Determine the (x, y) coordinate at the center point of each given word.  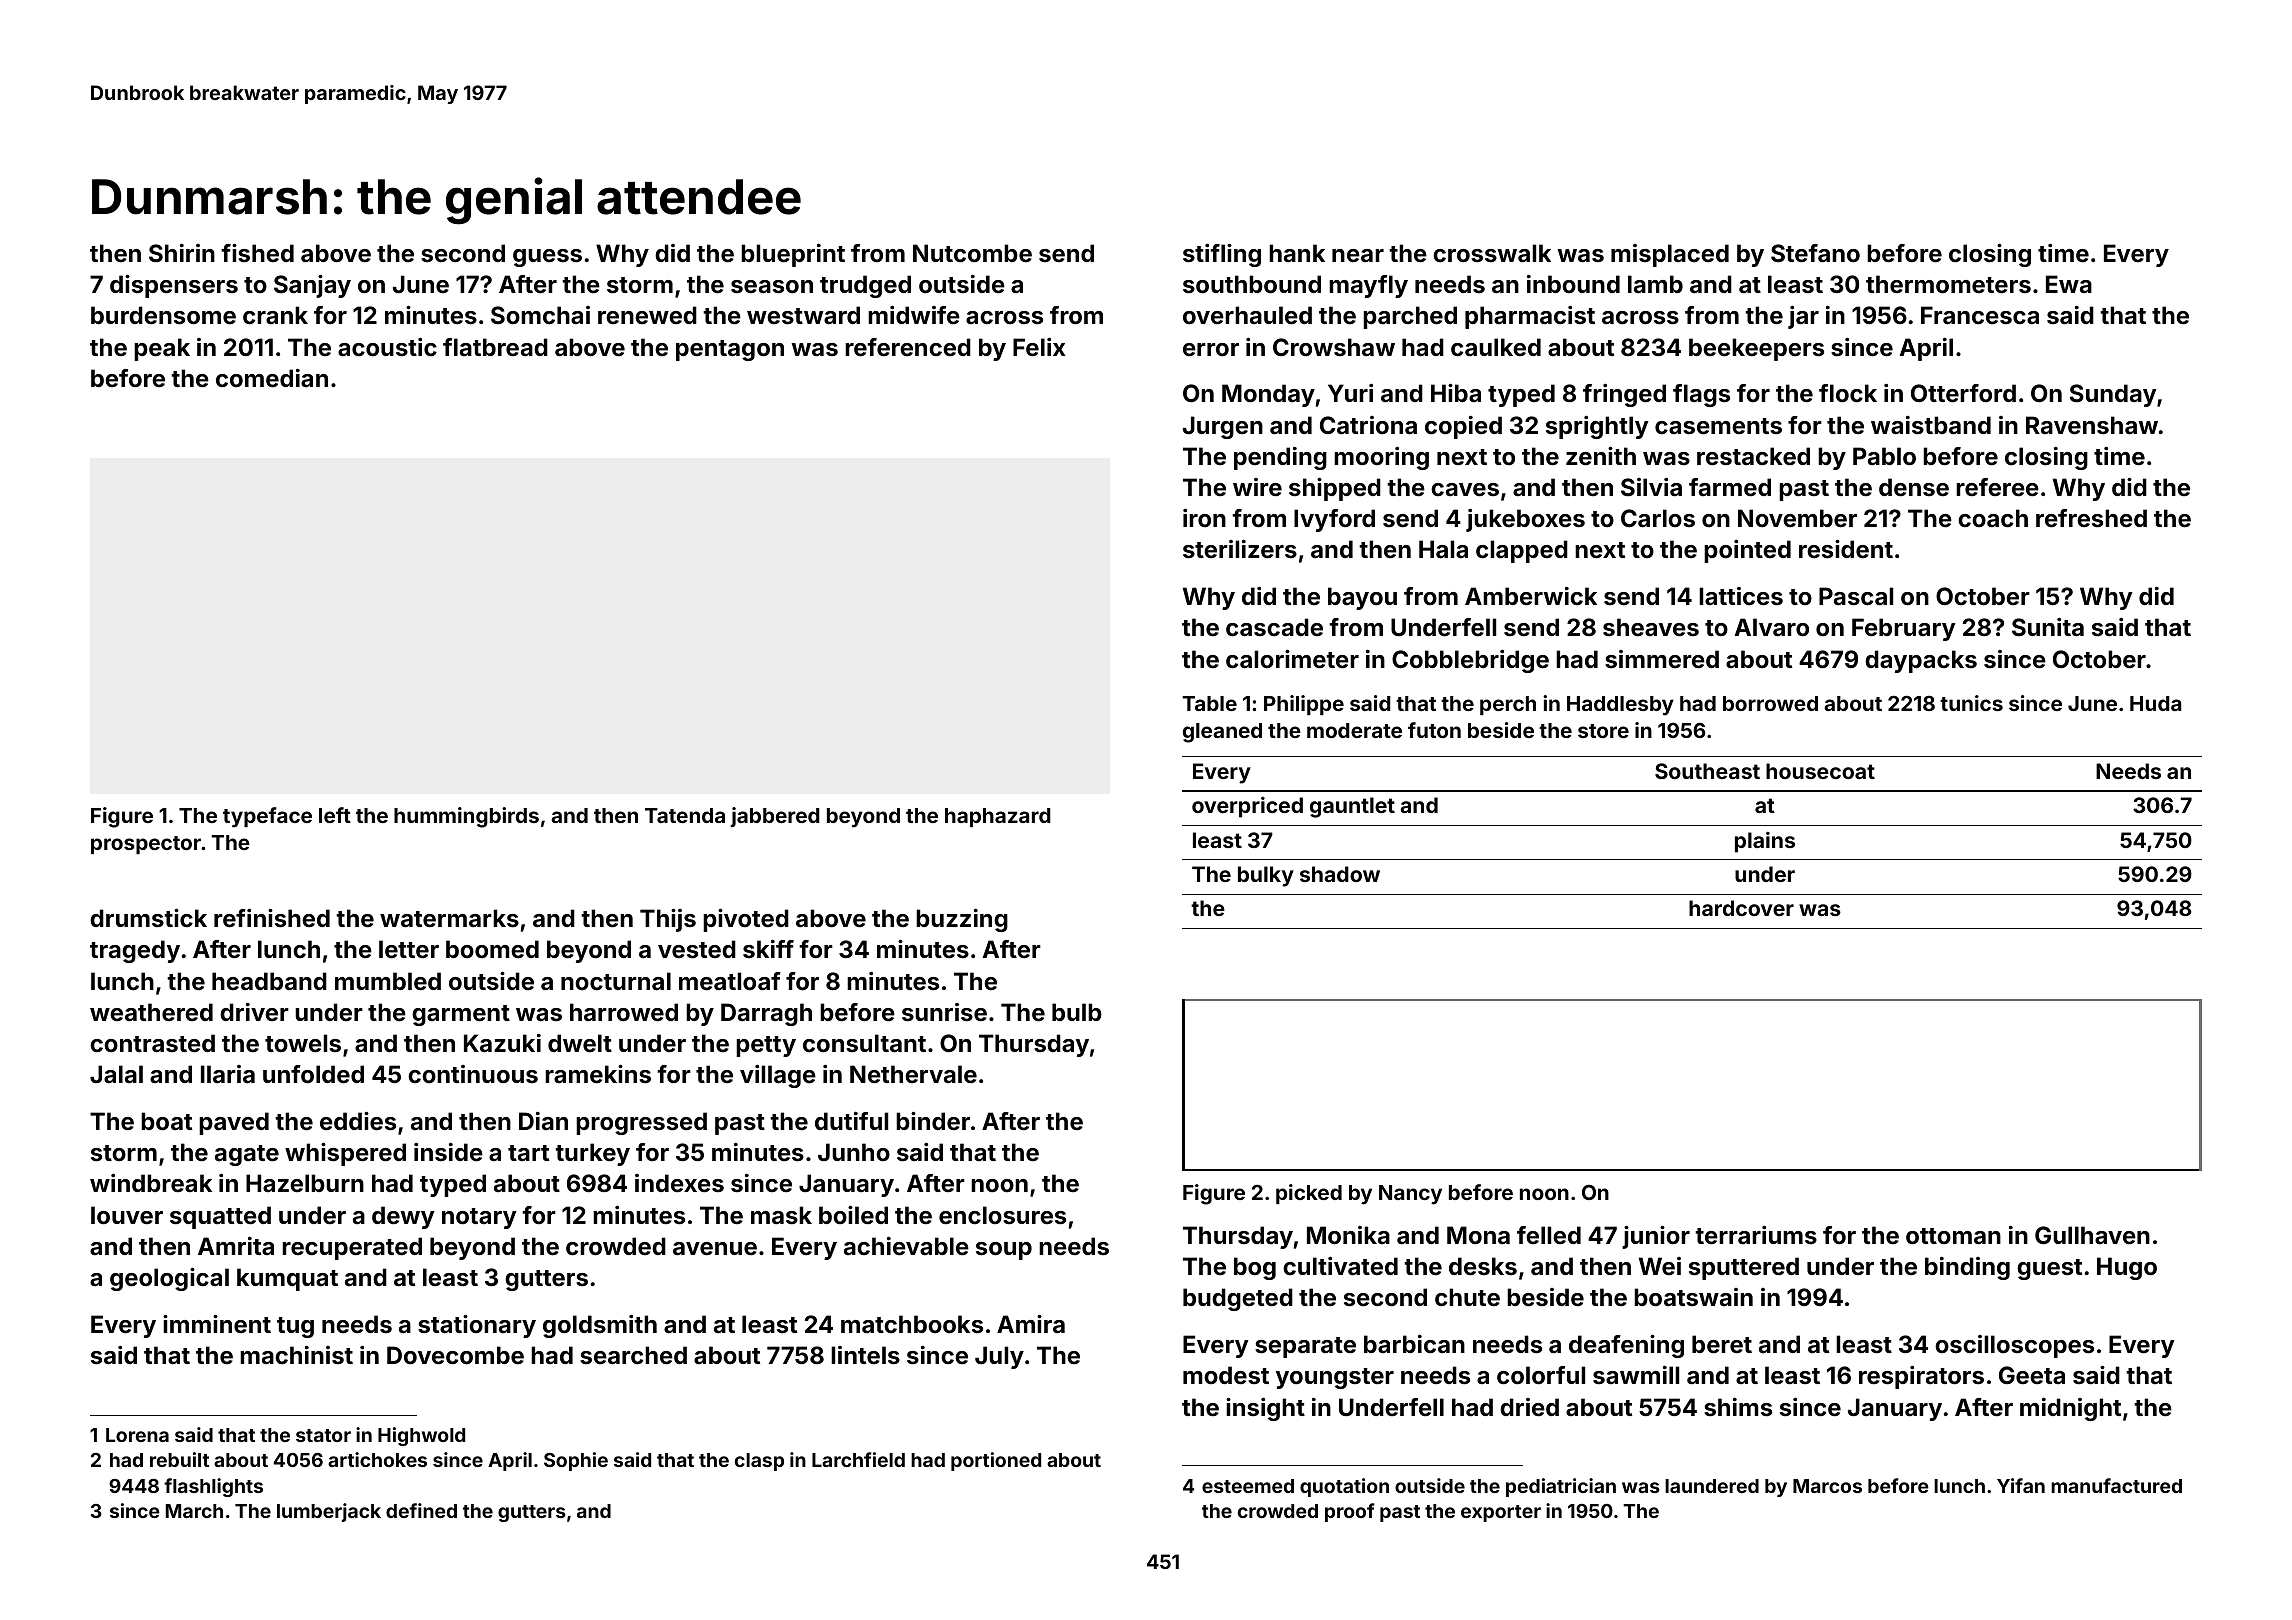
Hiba (1456, 392)
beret (1722, 1344)
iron (1204, 518)
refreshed (2091, 518)
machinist (296, 1355)
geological (169, 1279)
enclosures (1002, 1215)
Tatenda (685, 815)
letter (409, 949)
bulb (1077, 1012)
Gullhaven (2092, 1235)
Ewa (2069, 284)
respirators (1921, 1377)
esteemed (1248, 1486)
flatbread (495, 347)
